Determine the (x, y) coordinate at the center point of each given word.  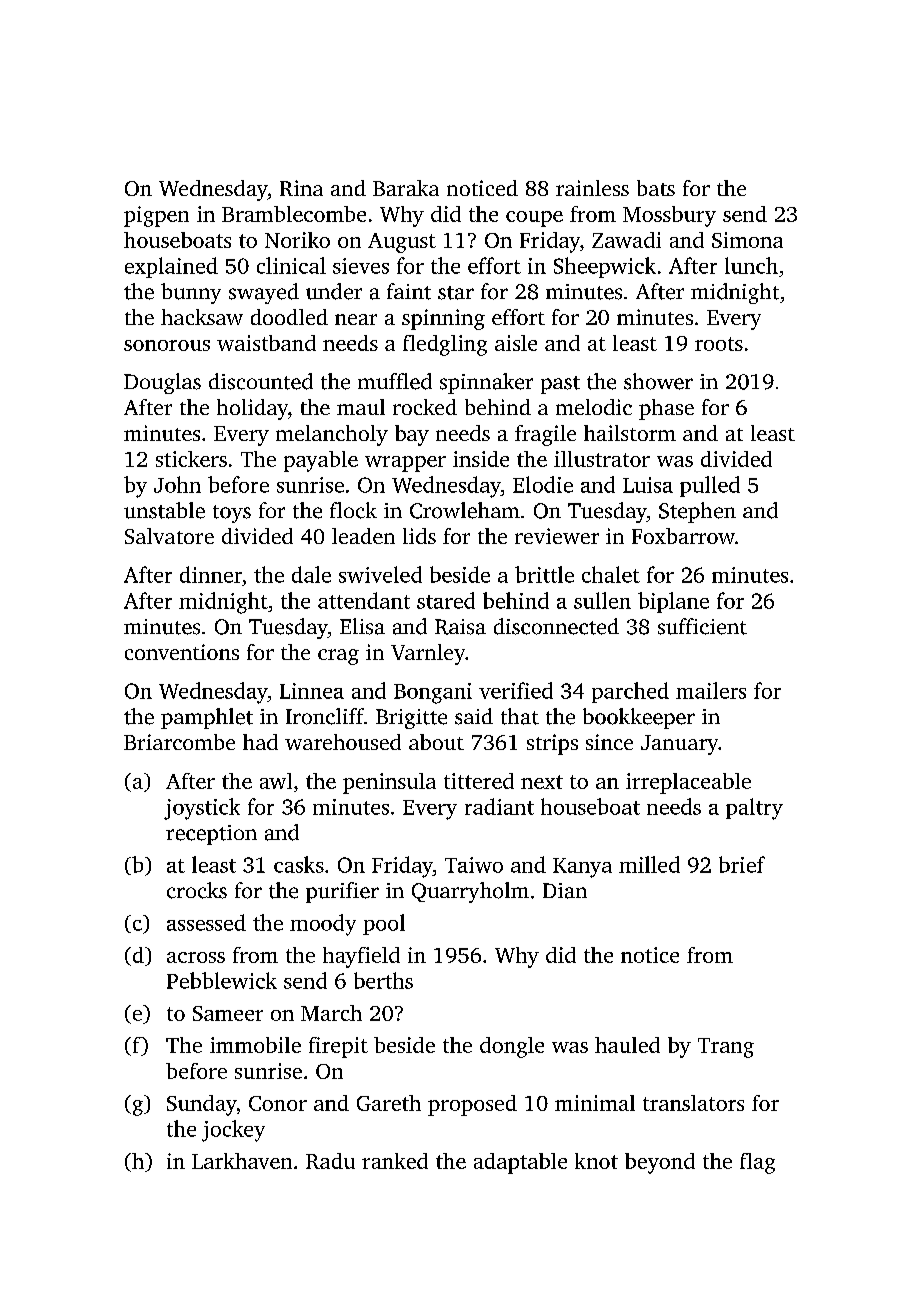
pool (384, 924)
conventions (182, 652)
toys (232, 514)
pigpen (156, 216)
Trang (726, 1048)
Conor (278, 1103)
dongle (512, 1047)
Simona (747, 240)
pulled (710, 486)
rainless (592, 188)
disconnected (556, 626)
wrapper (405, 464)
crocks (197, 890)
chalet (611, 574)
